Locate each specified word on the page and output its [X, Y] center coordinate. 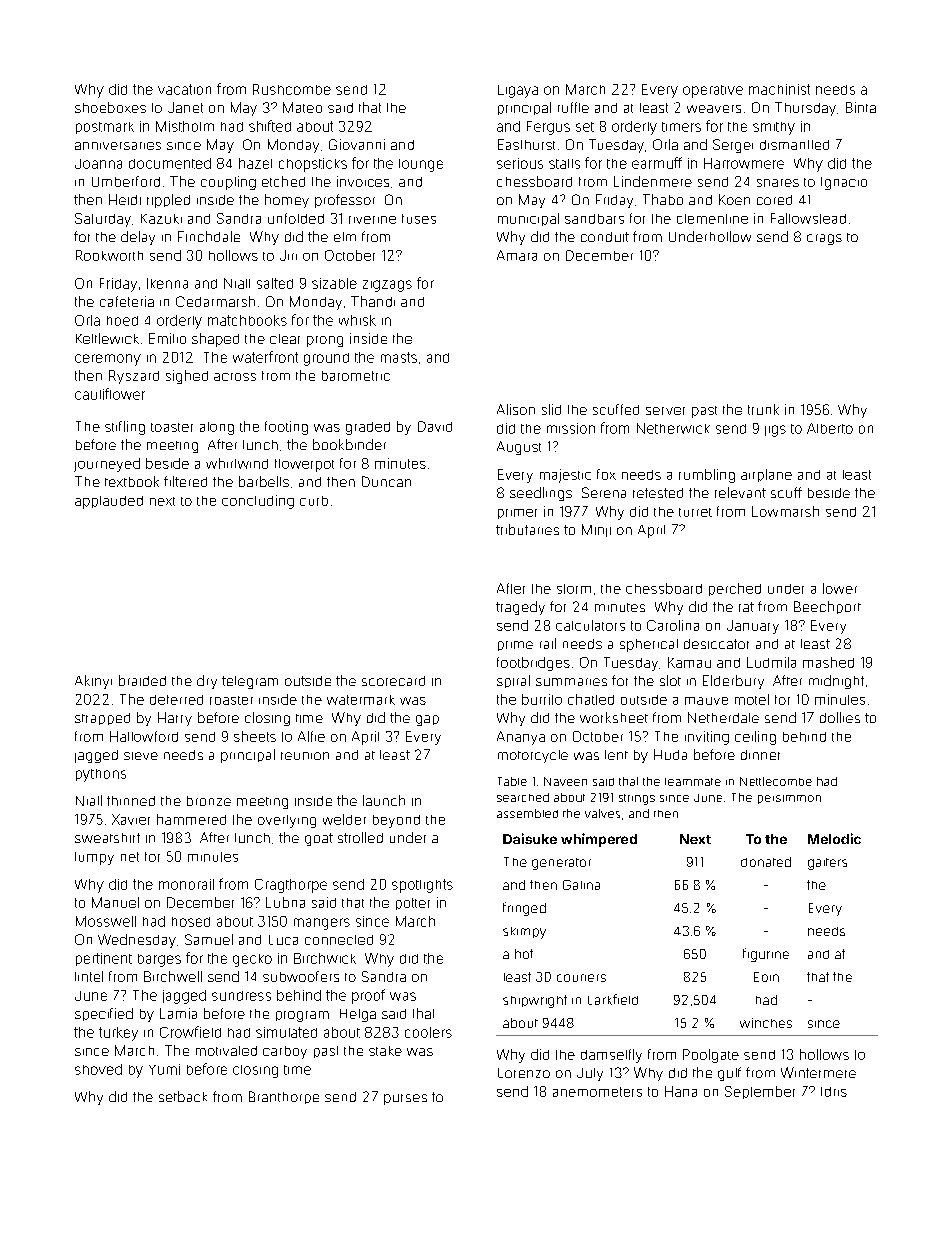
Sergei [733, 146]
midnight [836, 682]
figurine [766, 955]
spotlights [422, 886]
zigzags [387, 286]
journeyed [107, 465]
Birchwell [173, 976]
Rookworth [109, 255]
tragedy [520, 608]
